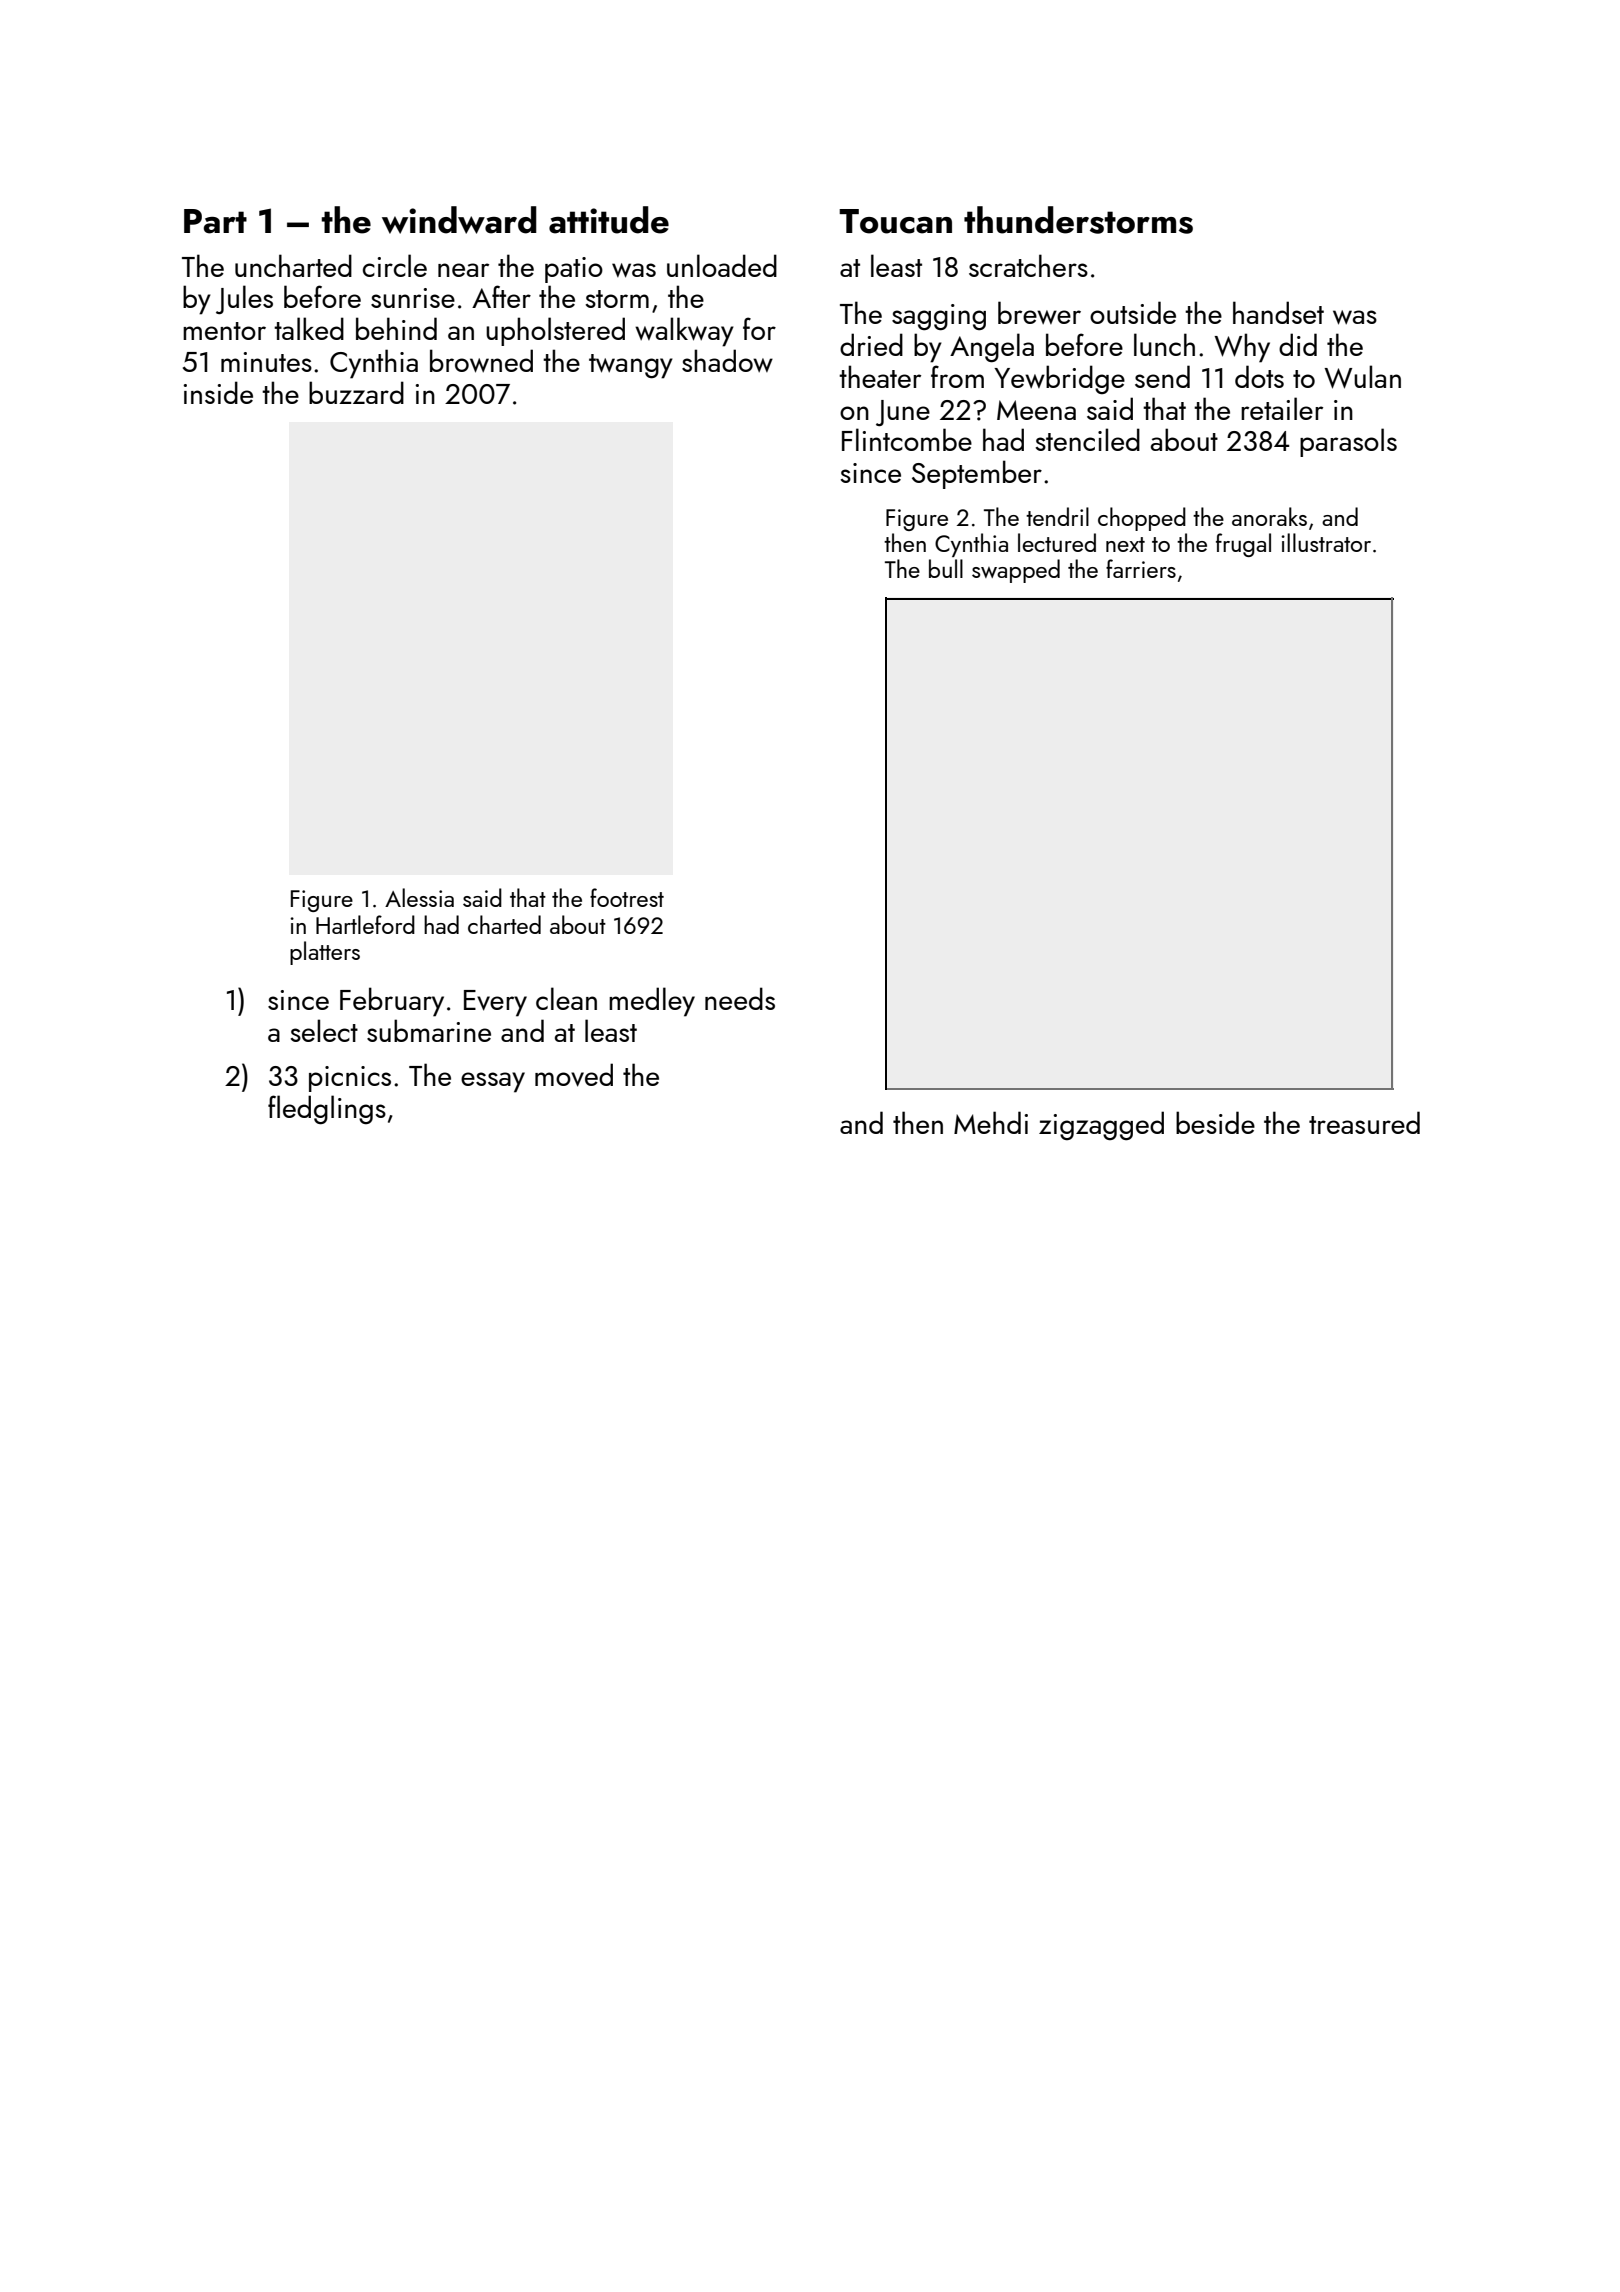 The image size is (1620, 2292). I want to click on Hartleford, so click(365, 924).
